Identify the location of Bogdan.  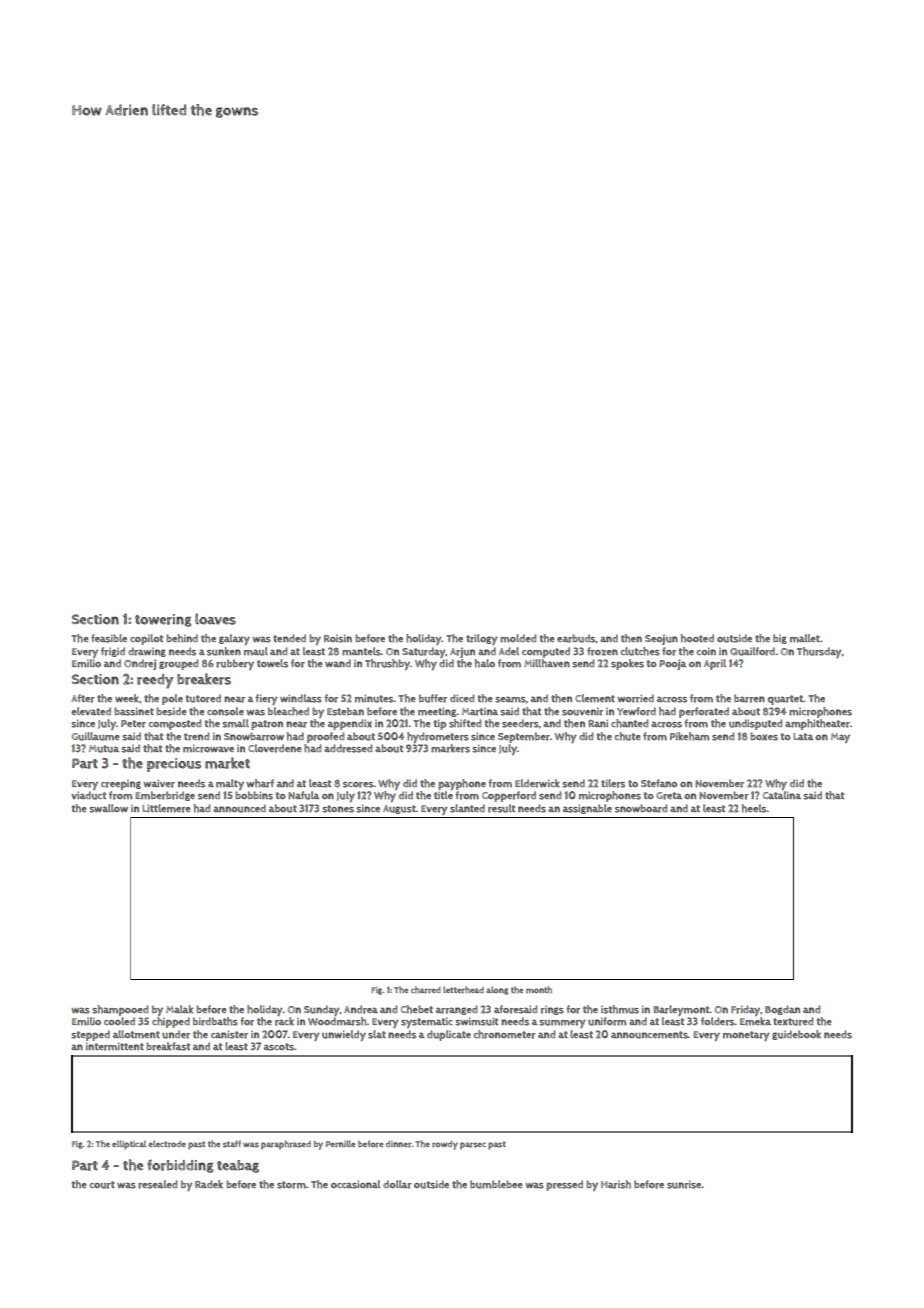
(782, 1010).
